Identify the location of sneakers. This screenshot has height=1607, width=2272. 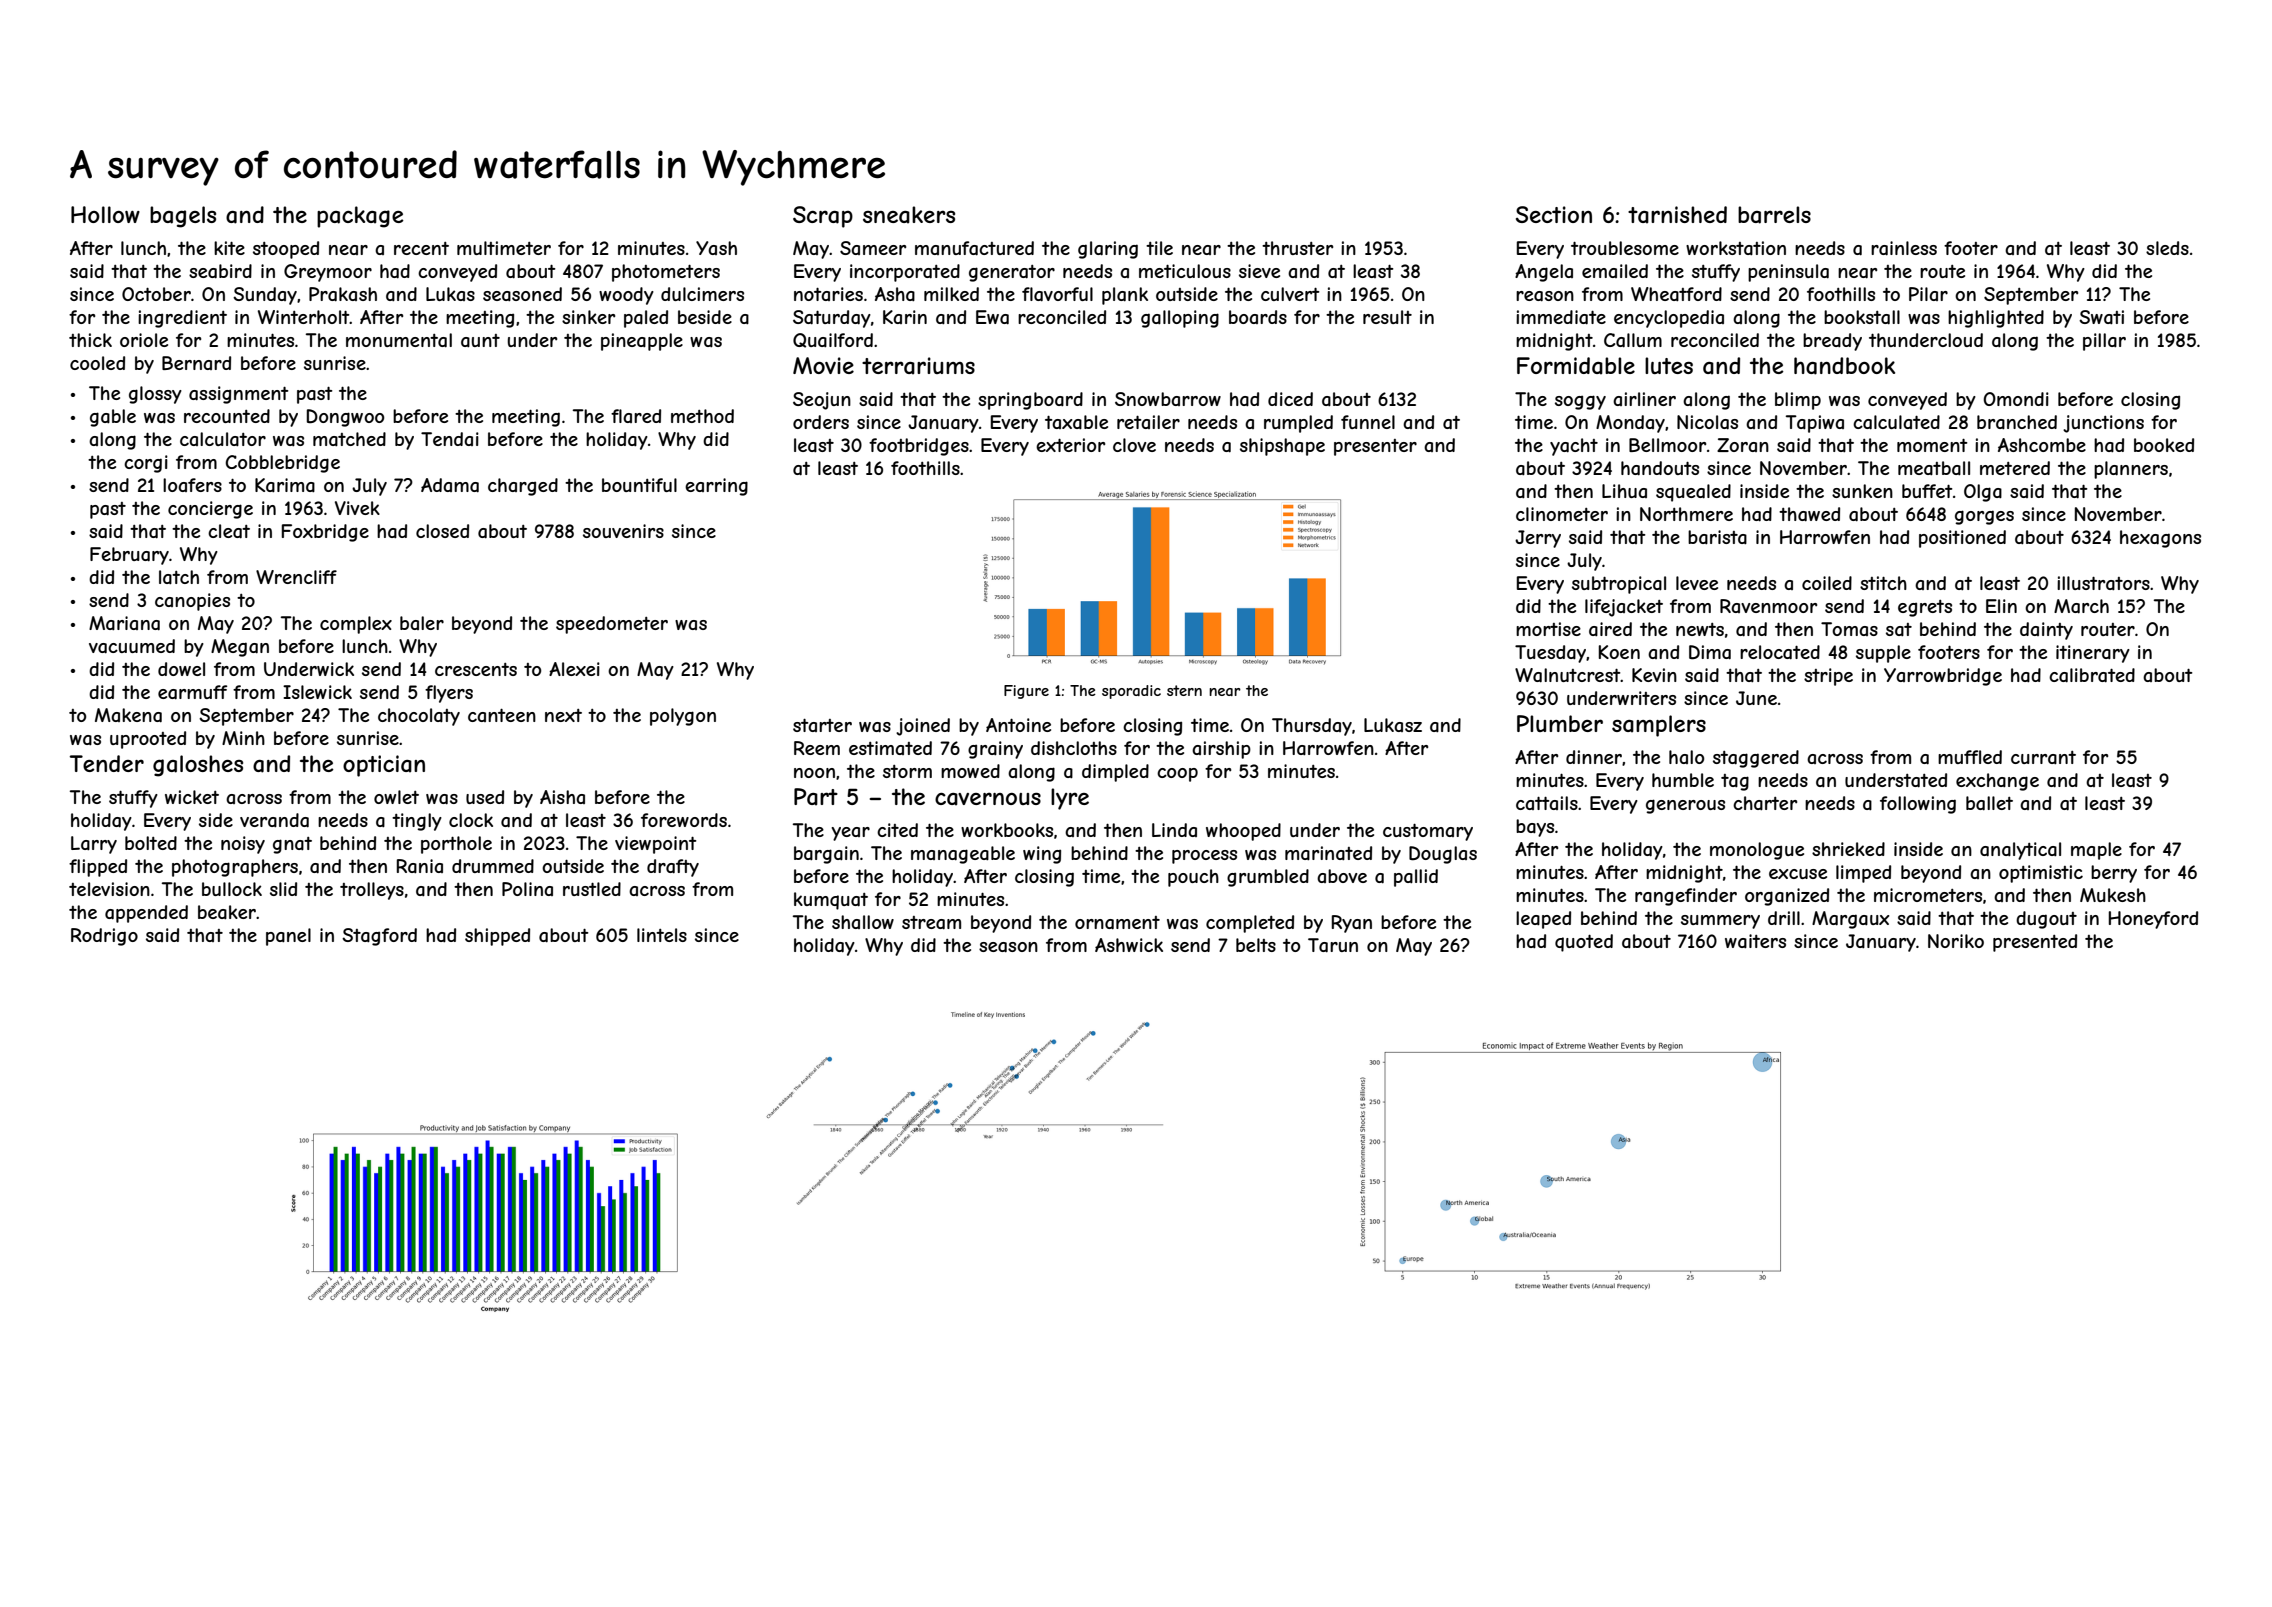
(909, 215).
